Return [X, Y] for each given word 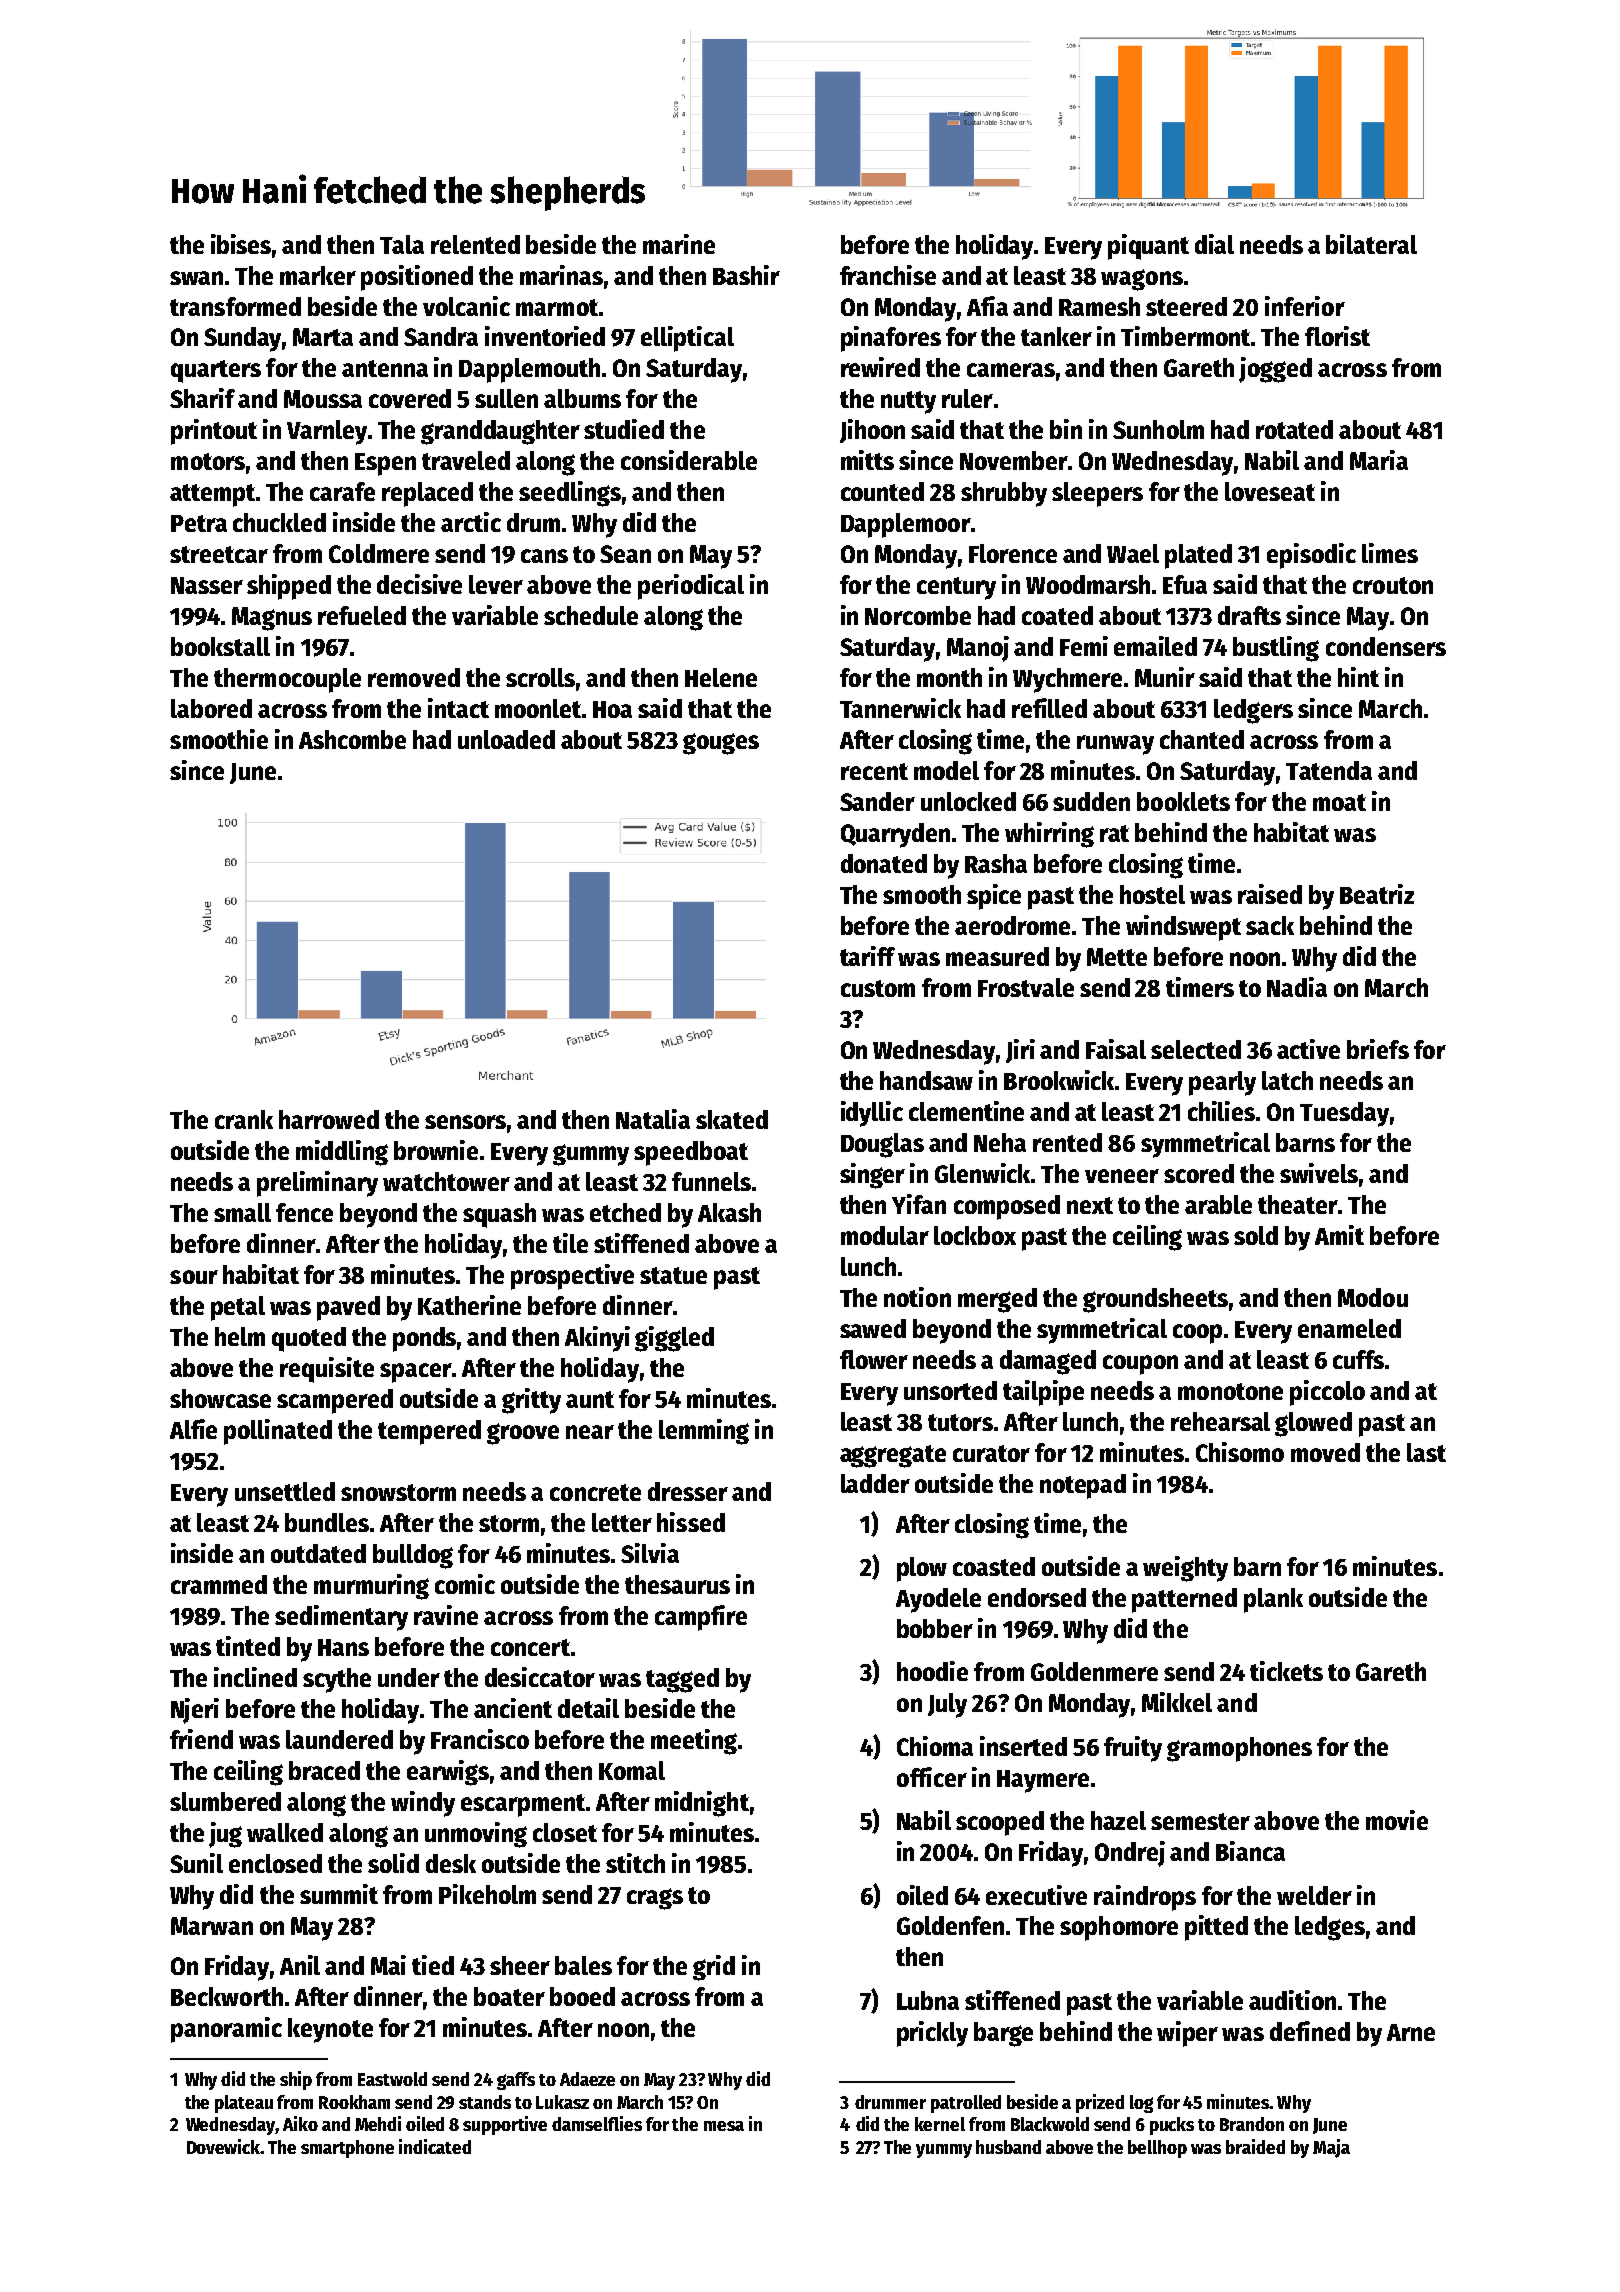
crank [244, 1119]
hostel [1152, 894]
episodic [1311, 556]
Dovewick [224, 2146]
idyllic [872, 1114]
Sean [625, 554]
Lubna [928, 2000]
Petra [199, 523]
